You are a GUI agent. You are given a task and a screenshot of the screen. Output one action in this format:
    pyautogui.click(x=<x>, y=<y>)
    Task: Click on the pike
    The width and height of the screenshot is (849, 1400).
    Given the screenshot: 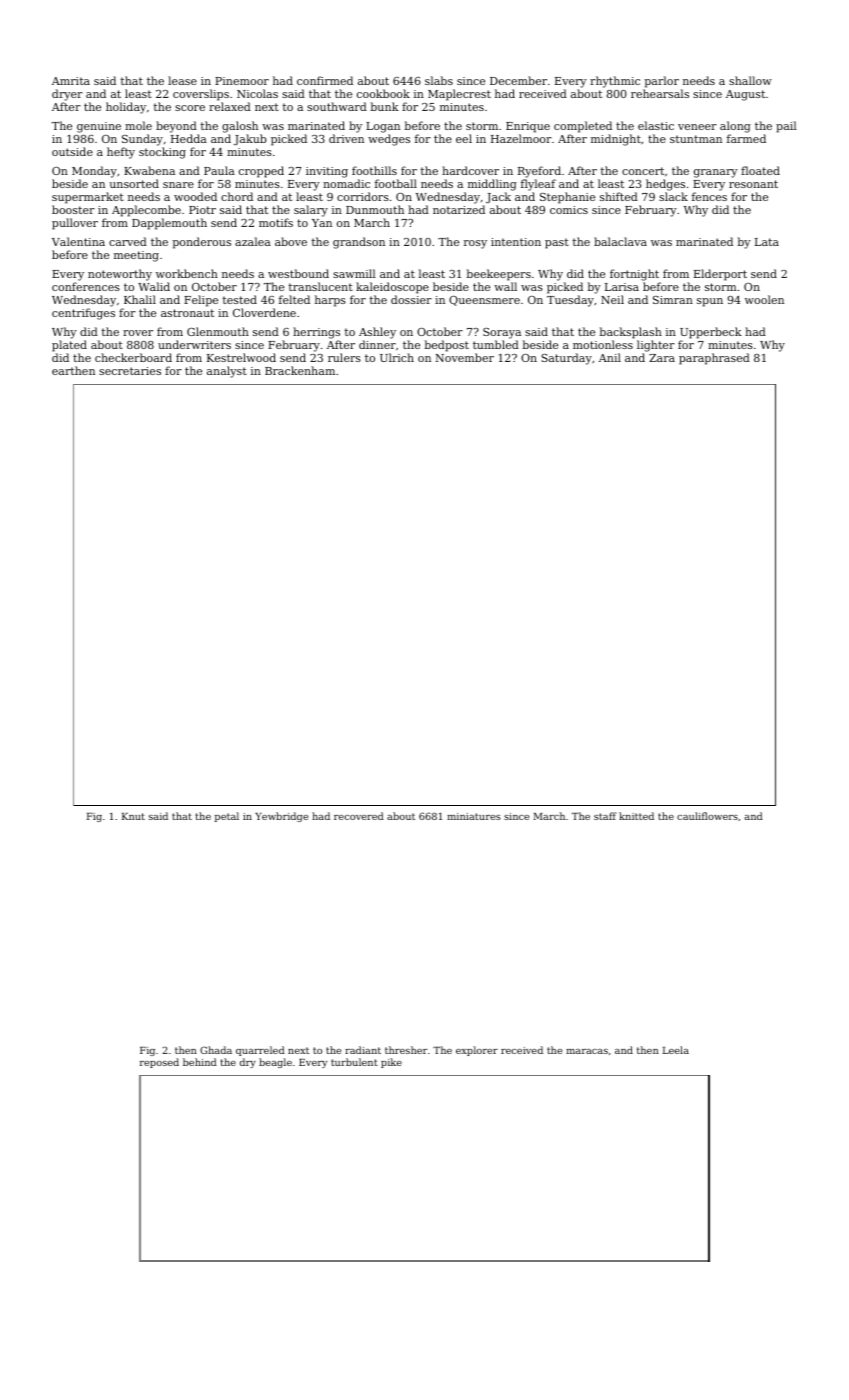 What is the action you would take?
    pyautogui.click(x=391, y=1063)
